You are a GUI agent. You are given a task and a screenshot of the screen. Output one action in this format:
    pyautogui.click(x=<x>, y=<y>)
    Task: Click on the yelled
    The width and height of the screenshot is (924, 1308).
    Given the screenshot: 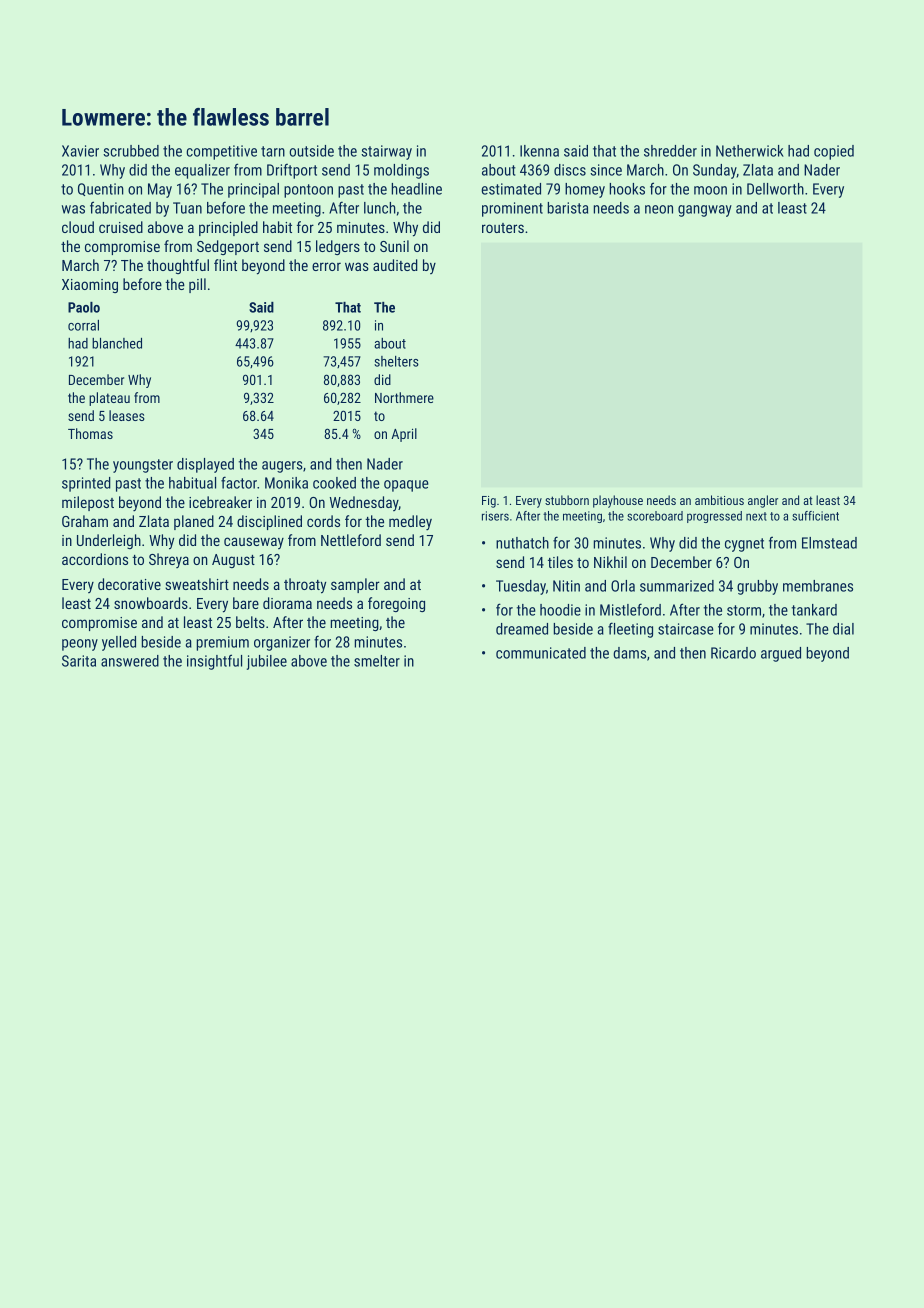 What is the action you would take?
    pyautogui.click(x=119, y=643)
